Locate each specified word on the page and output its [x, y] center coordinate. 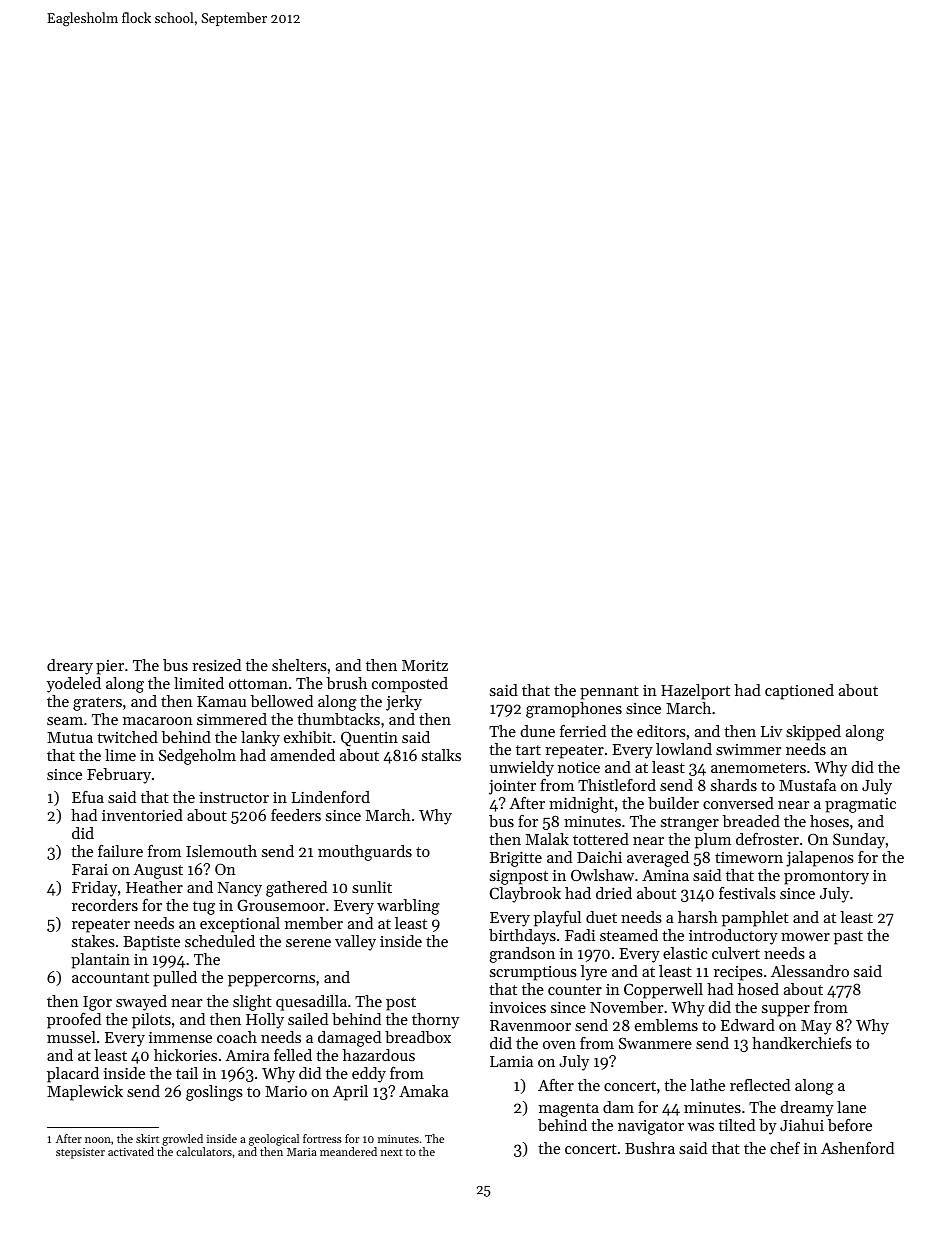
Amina [665, 875]
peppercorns [271, 981]
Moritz [425, 665]
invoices [518, 1007]
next [392, 1152]
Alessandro [810, 971]
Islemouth [221, 851]
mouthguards [365, 853]
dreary [70, 667]
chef [785, 1148]
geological [274, 1140]
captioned [799, 692]
